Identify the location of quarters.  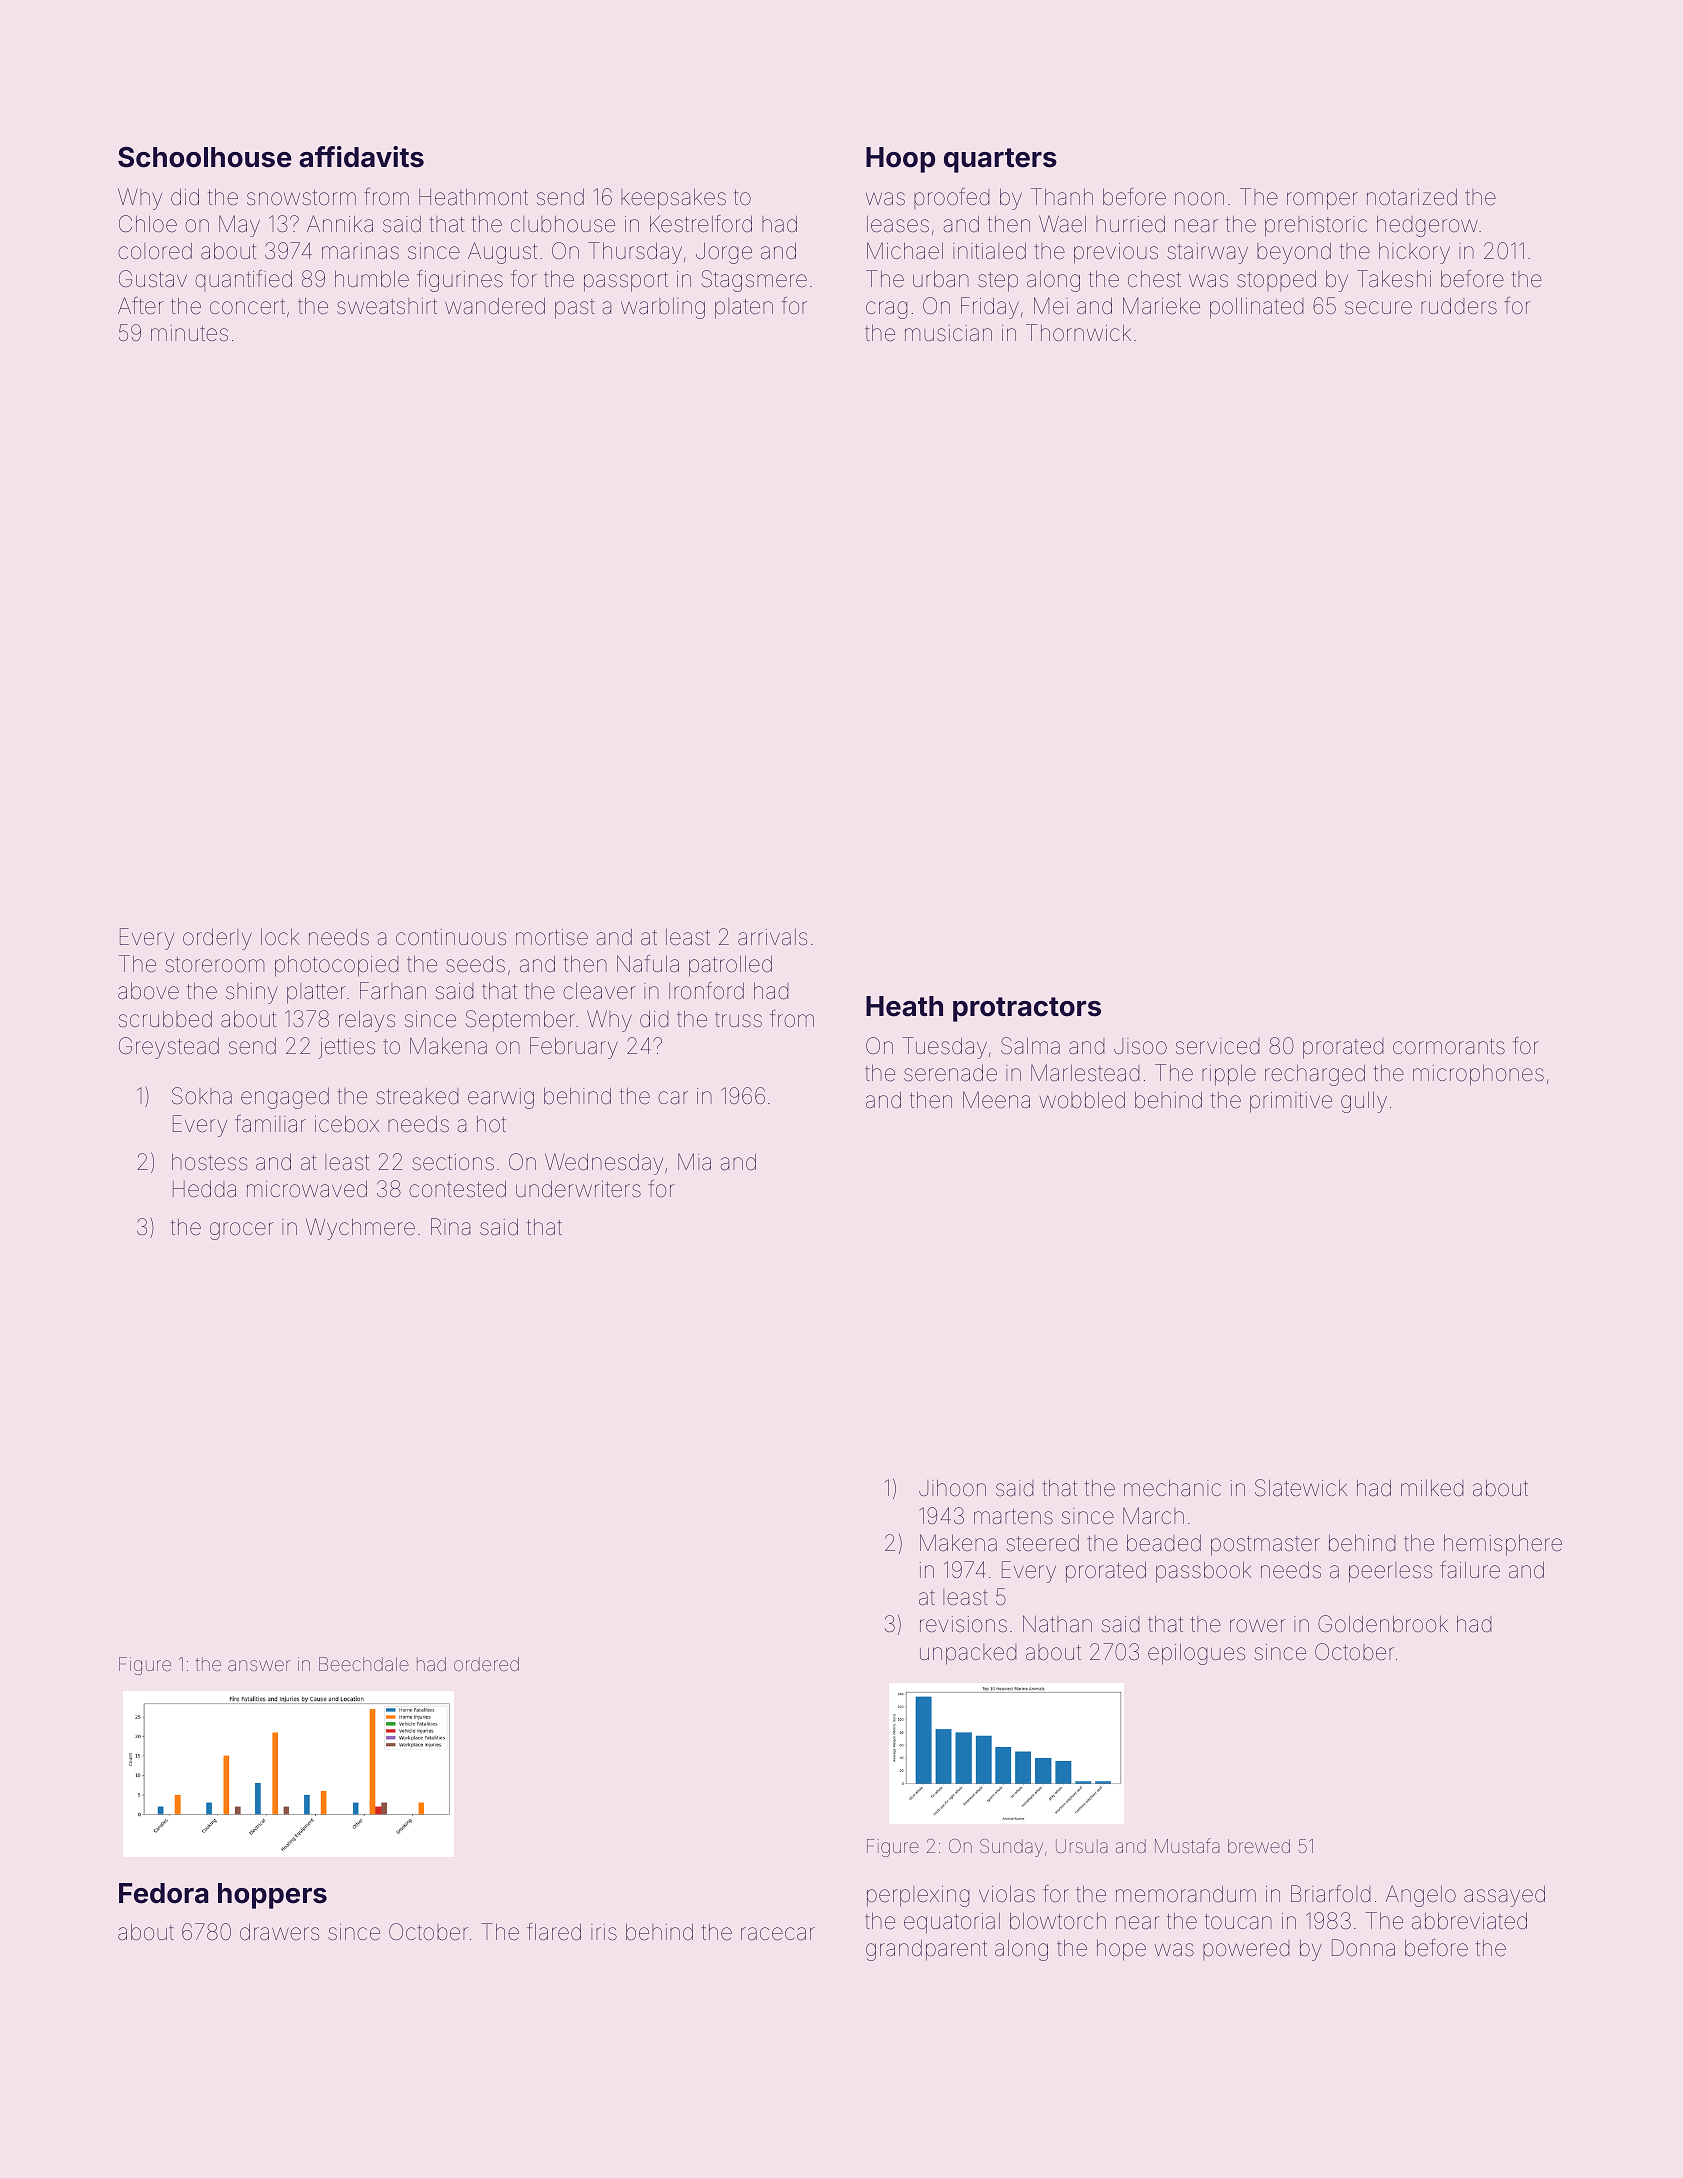
(1000, 160).
